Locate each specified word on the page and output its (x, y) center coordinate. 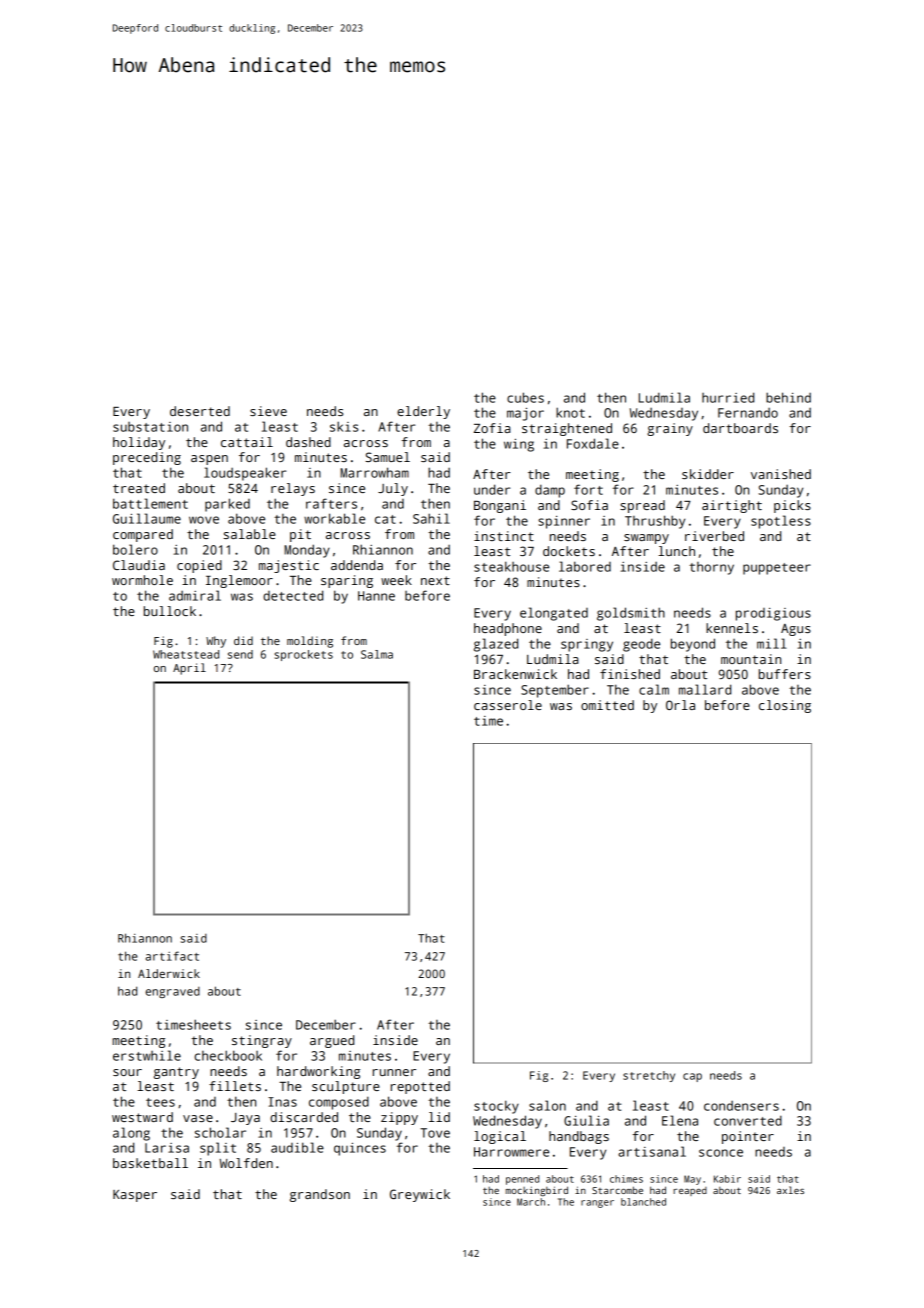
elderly (423, 412)
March (531, 1202)
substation (150, 427)
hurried (728, 397)
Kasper (135, 1196)
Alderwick (169, 973)
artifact (172, 956)
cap (692, 1077)
